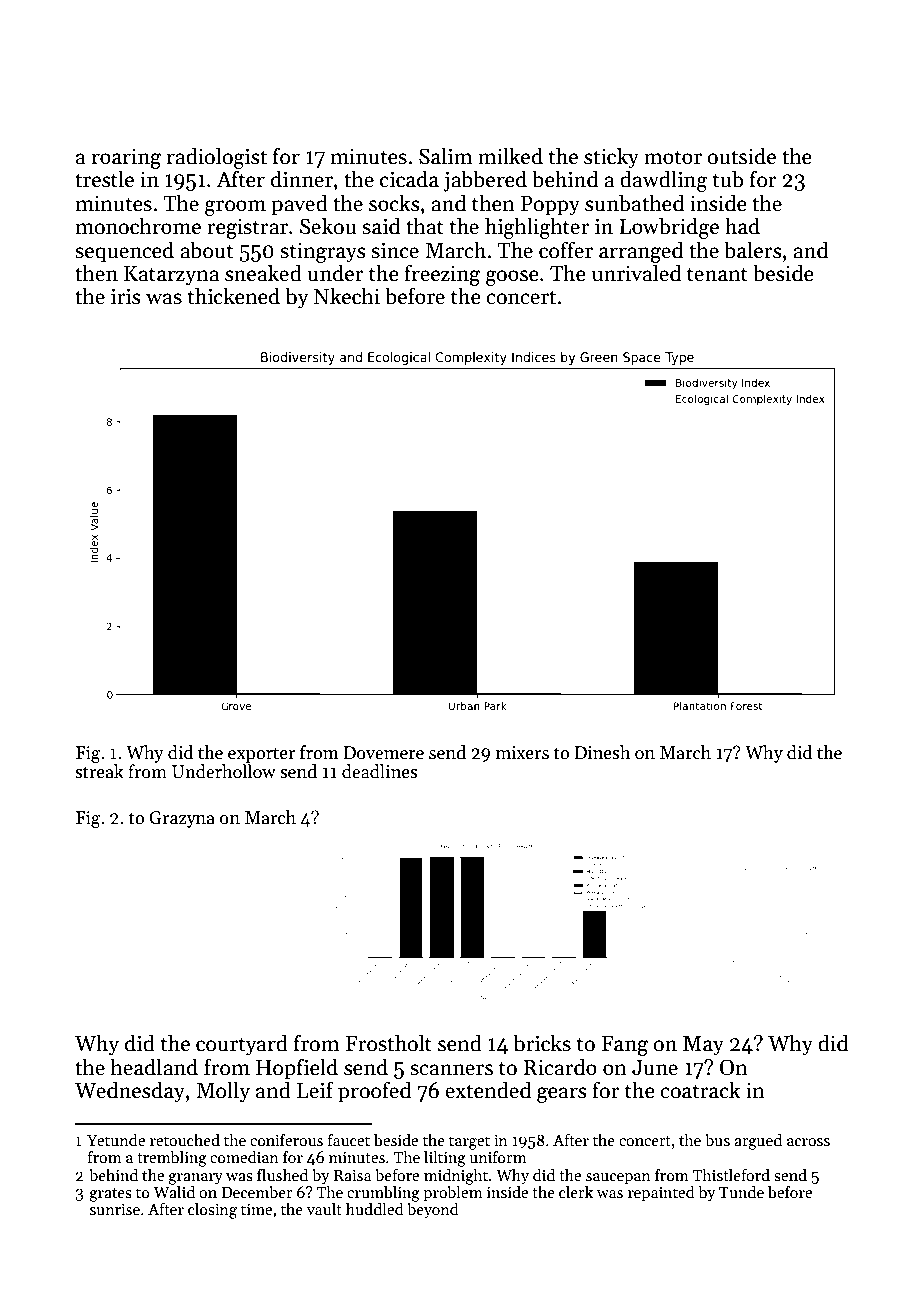 This screenshot has height=1311, width=924. What do you see at coordinates (261, 755) in the screenshot?
I see `exporter` at bounding box center [261, 755].
